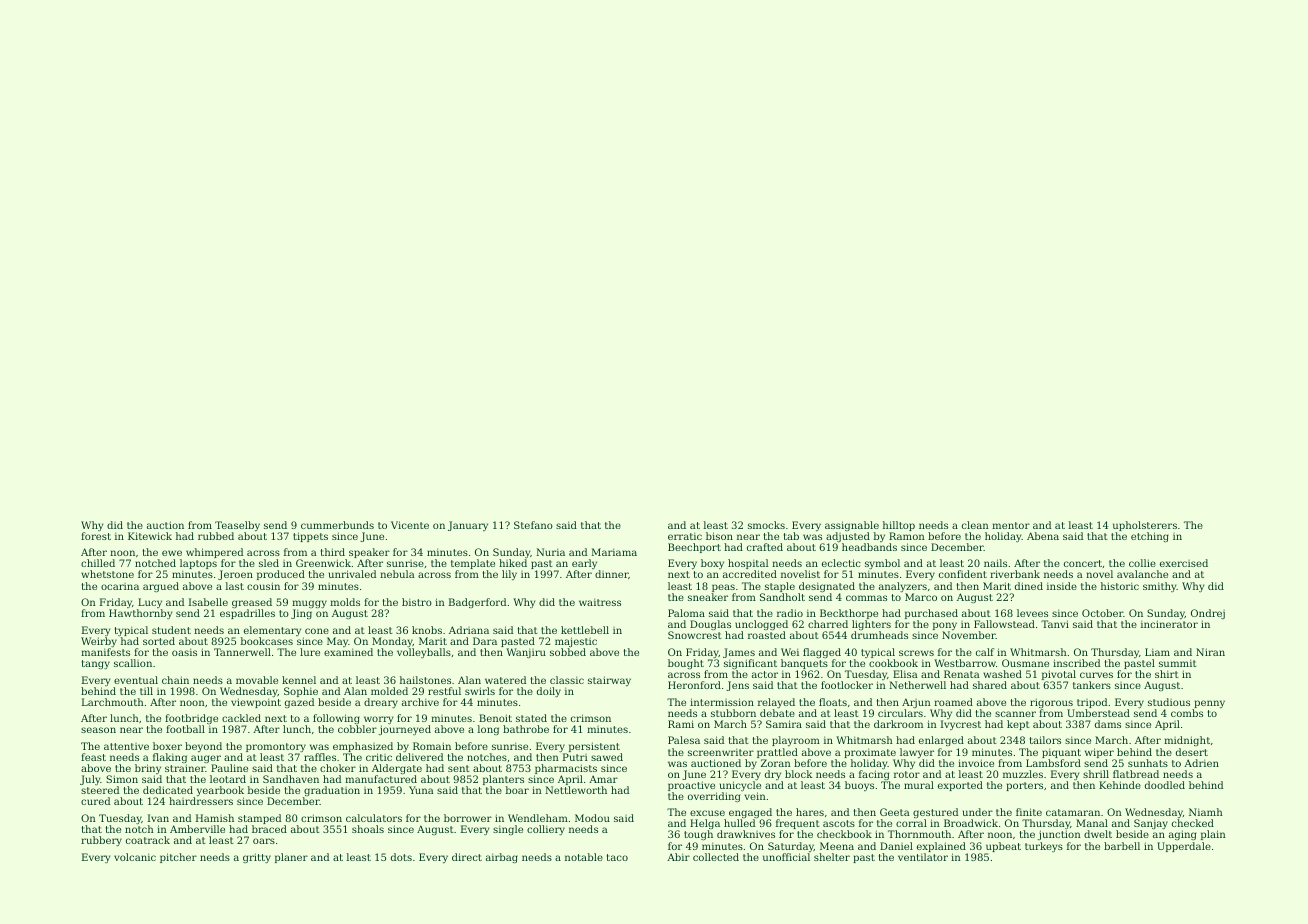 The height and width of the image is (924, 1308). Describe the element at coordinates (1160, 587) in the image. I see `smithy` at that location.
